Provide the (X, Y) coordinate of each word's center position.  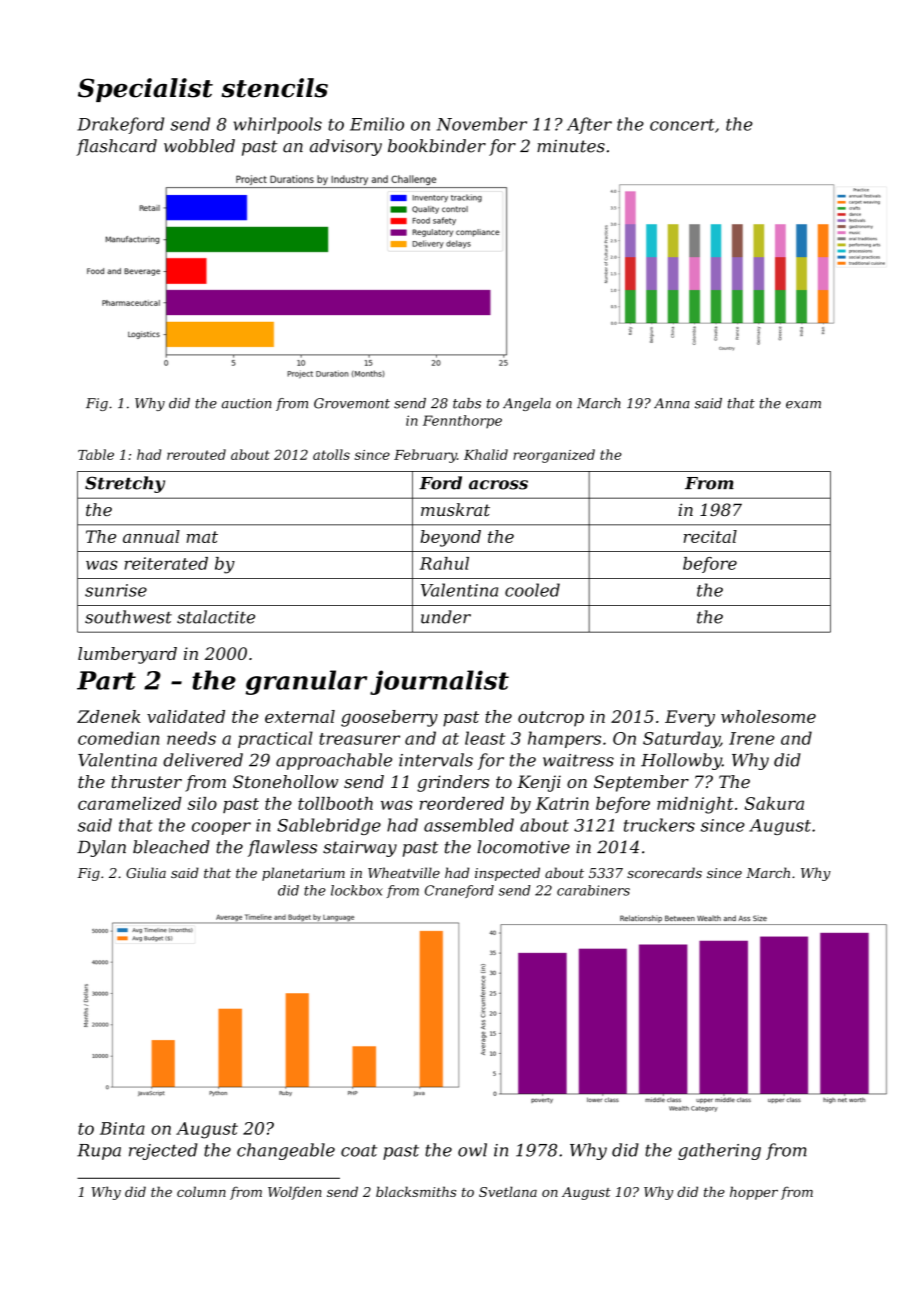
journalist (439, 682)
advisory (346, 147)
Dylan (101, 848)
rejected (163, 1151)
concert (682, 125)
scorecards (664, 872)
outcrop (551, 719)
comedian (118, 738)
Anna (672, 403)
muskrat (455, 509)
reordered (462, 803)
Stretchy (125, 484)
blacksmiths (416, 1191)
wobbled (199, 146)
